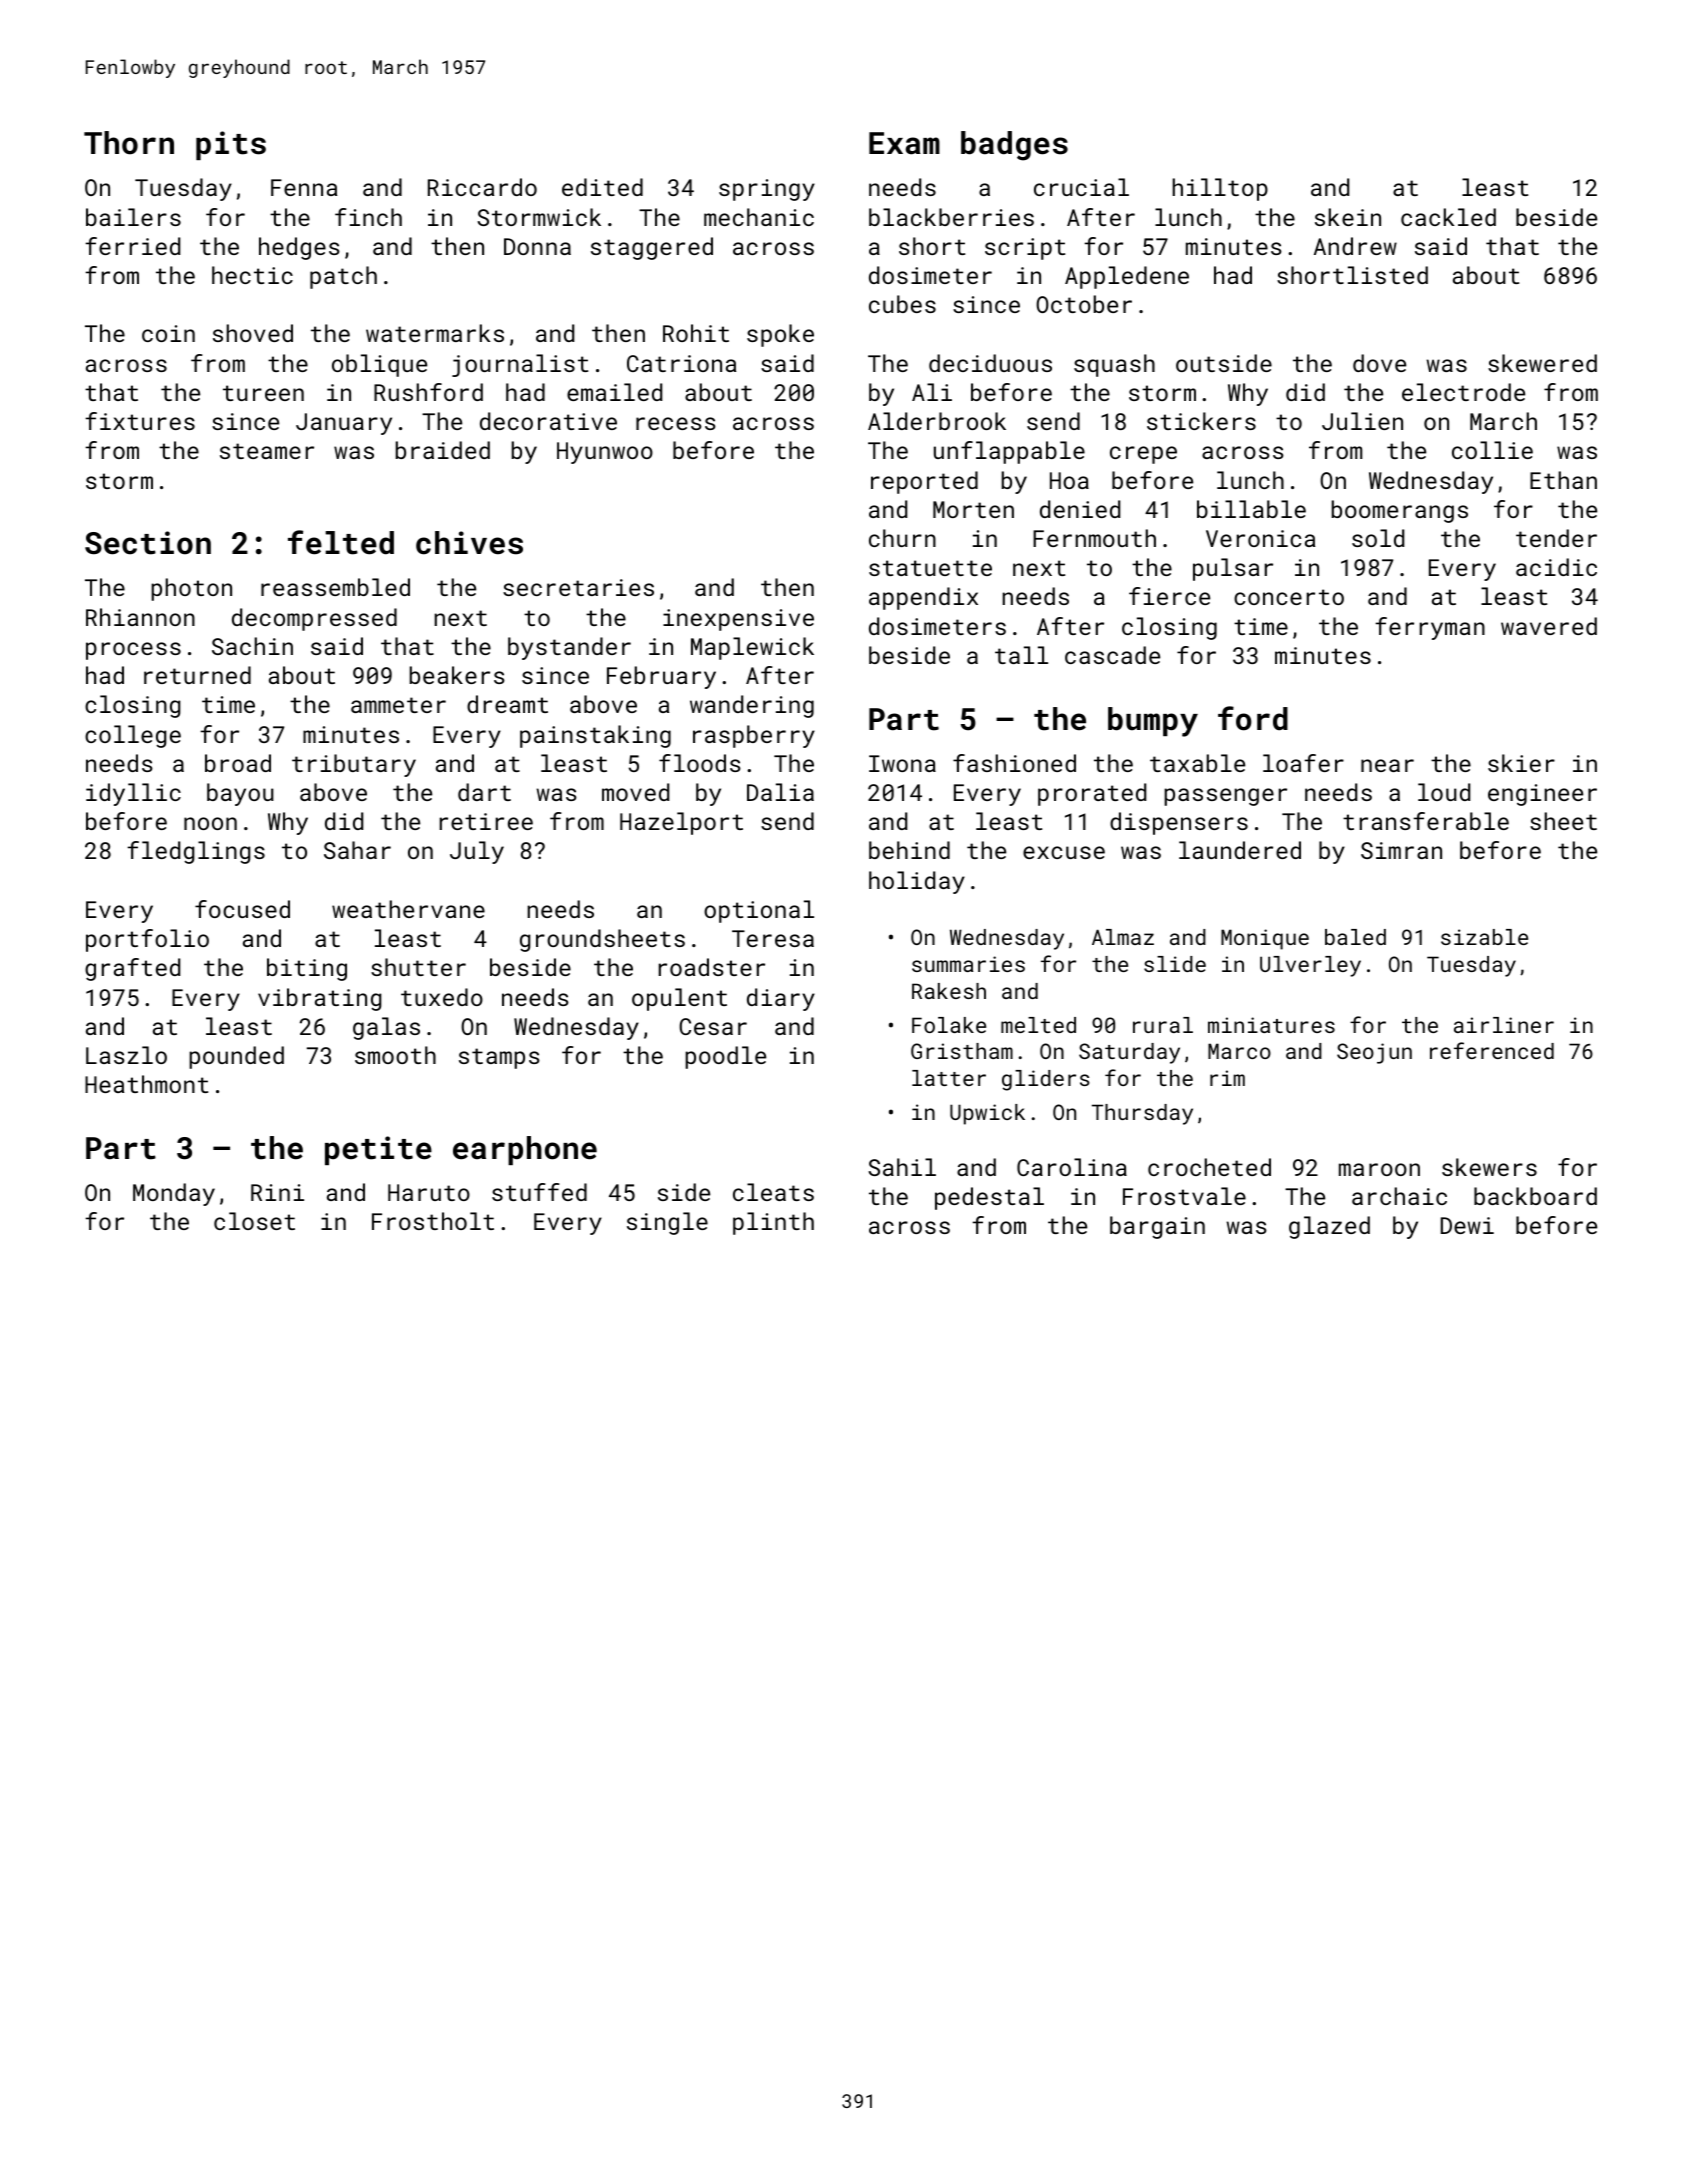 Image resolution: width=1683 pixels, height=2178 pixels. I want to click on dove, so click(1379, 363).
